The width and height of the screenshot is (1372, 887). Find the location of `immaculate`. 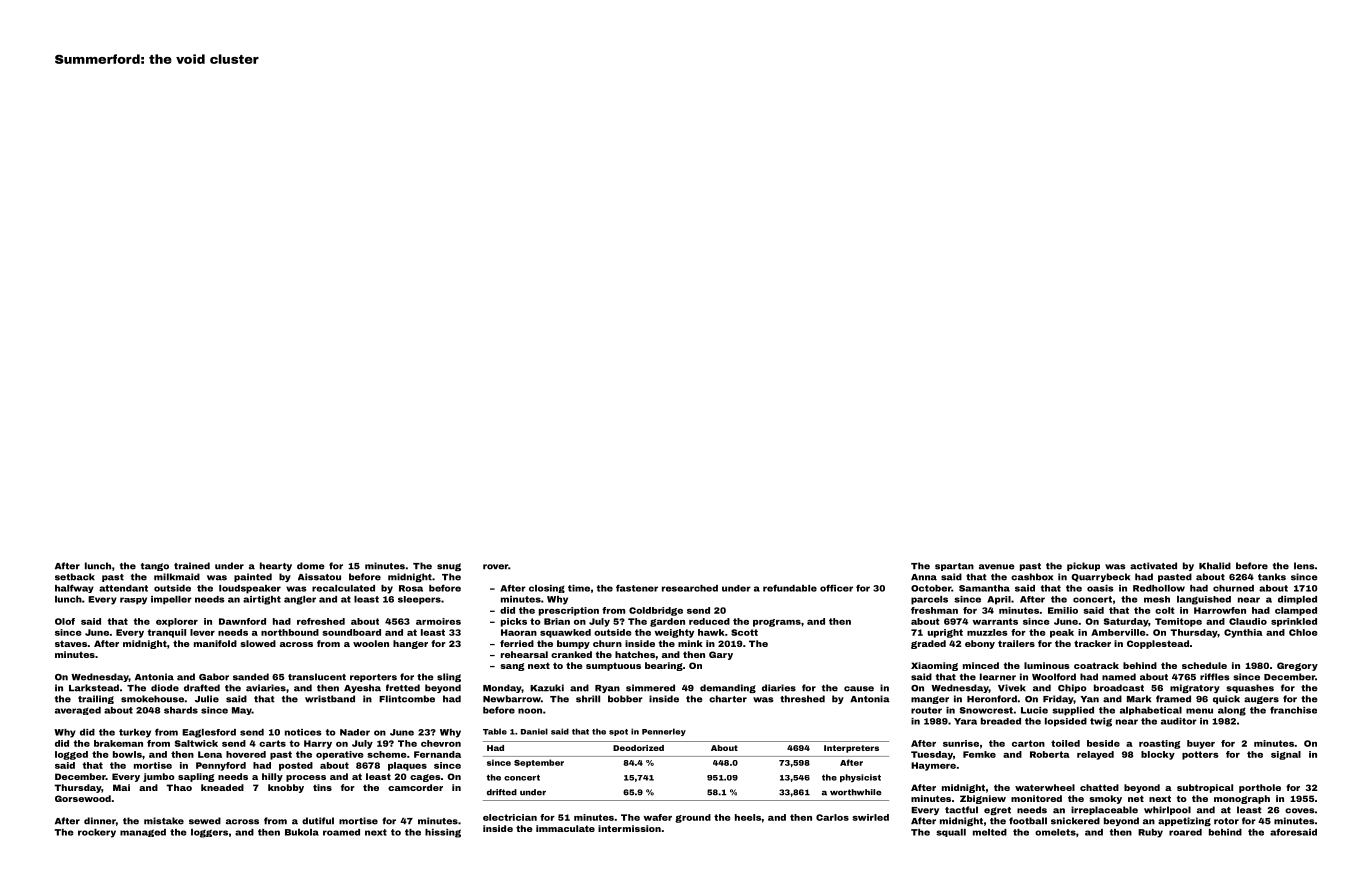

immaculate is located at coordinates (565, 828).
